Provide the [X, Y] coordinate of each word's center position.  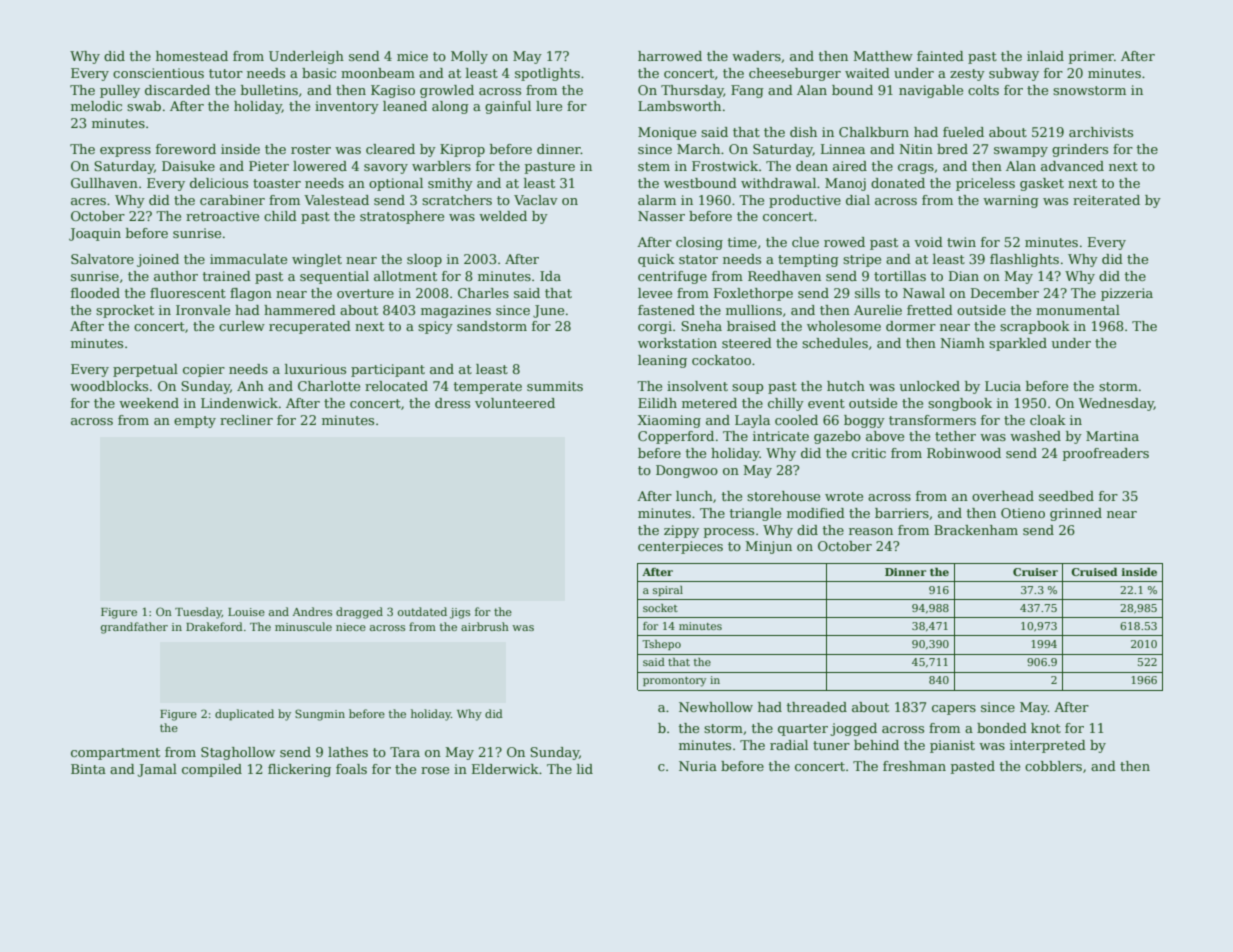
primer [1091, 57]
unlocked [930, 386]
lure [549, 106]
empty [195, 422]
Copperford [676, 437]
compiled [212, 770]
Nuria [698, 766]
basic [319, 73]
